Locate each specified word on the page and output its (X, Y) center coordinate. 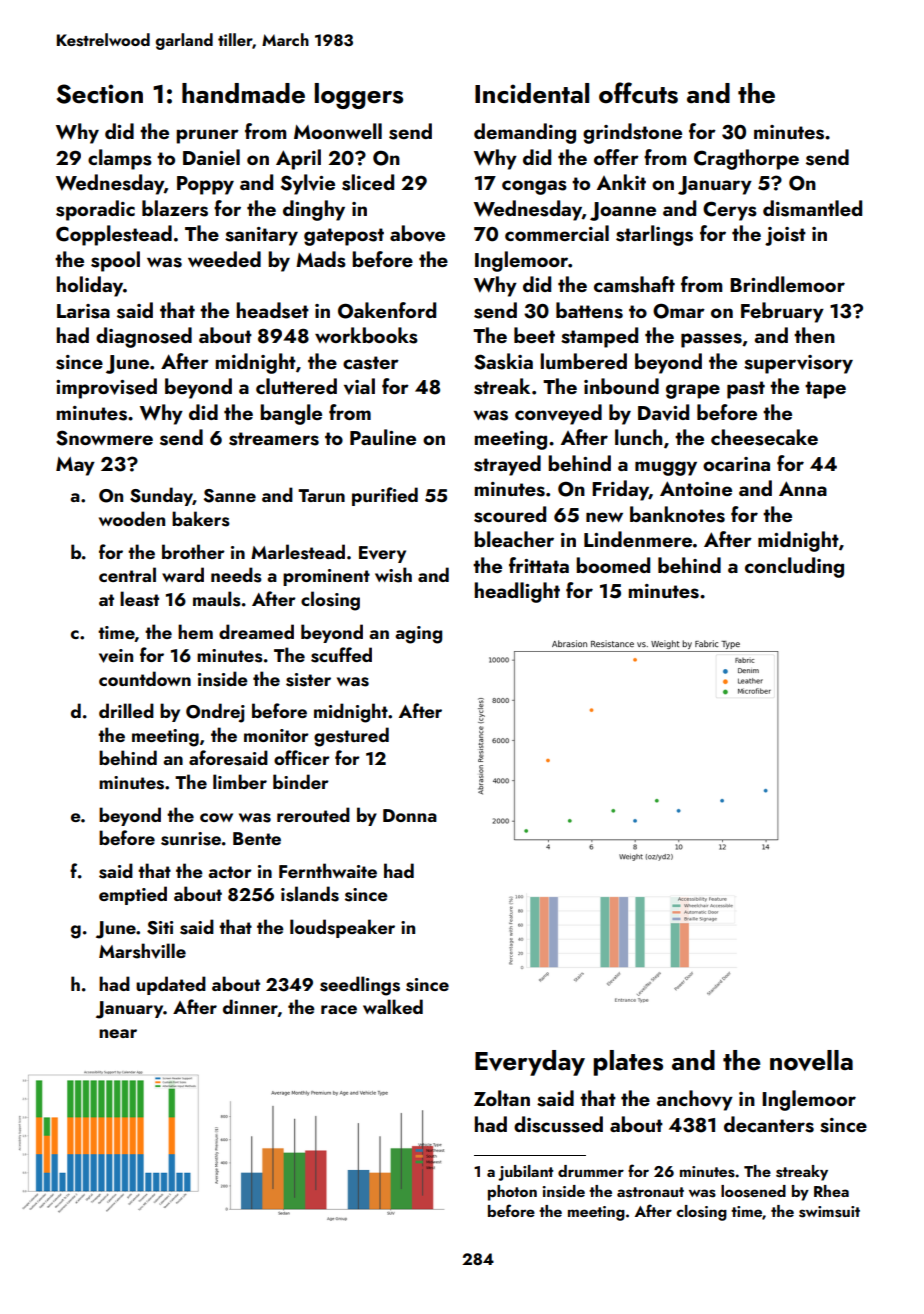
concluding (794, 567)
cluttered (296, 386)
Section (100, 94)
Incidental (532, 93)
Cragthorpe (746, 159)
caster (371, 363)
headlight (517, 592)
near (118, 1033)
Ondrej (215, 713)
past (746, 390)
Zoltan (502, 1098)
